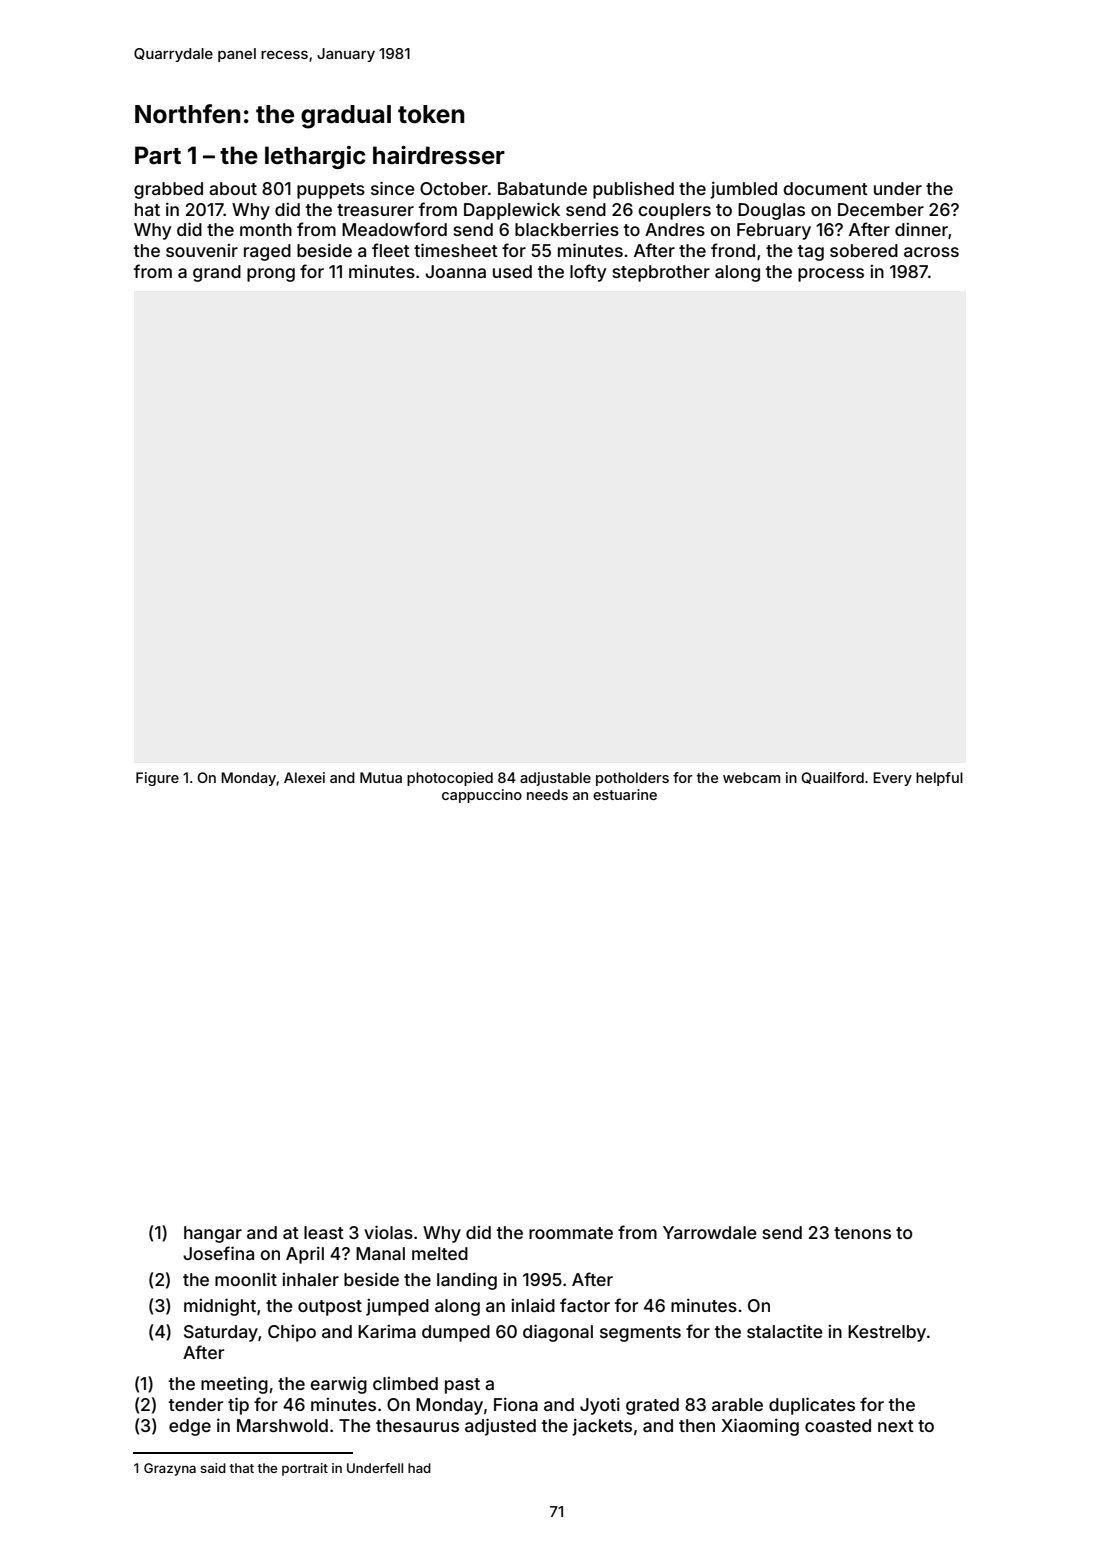 Image resolution: width=1099 pixels, height=1561 pixels. I want to click on past, so click(462, 1386).
